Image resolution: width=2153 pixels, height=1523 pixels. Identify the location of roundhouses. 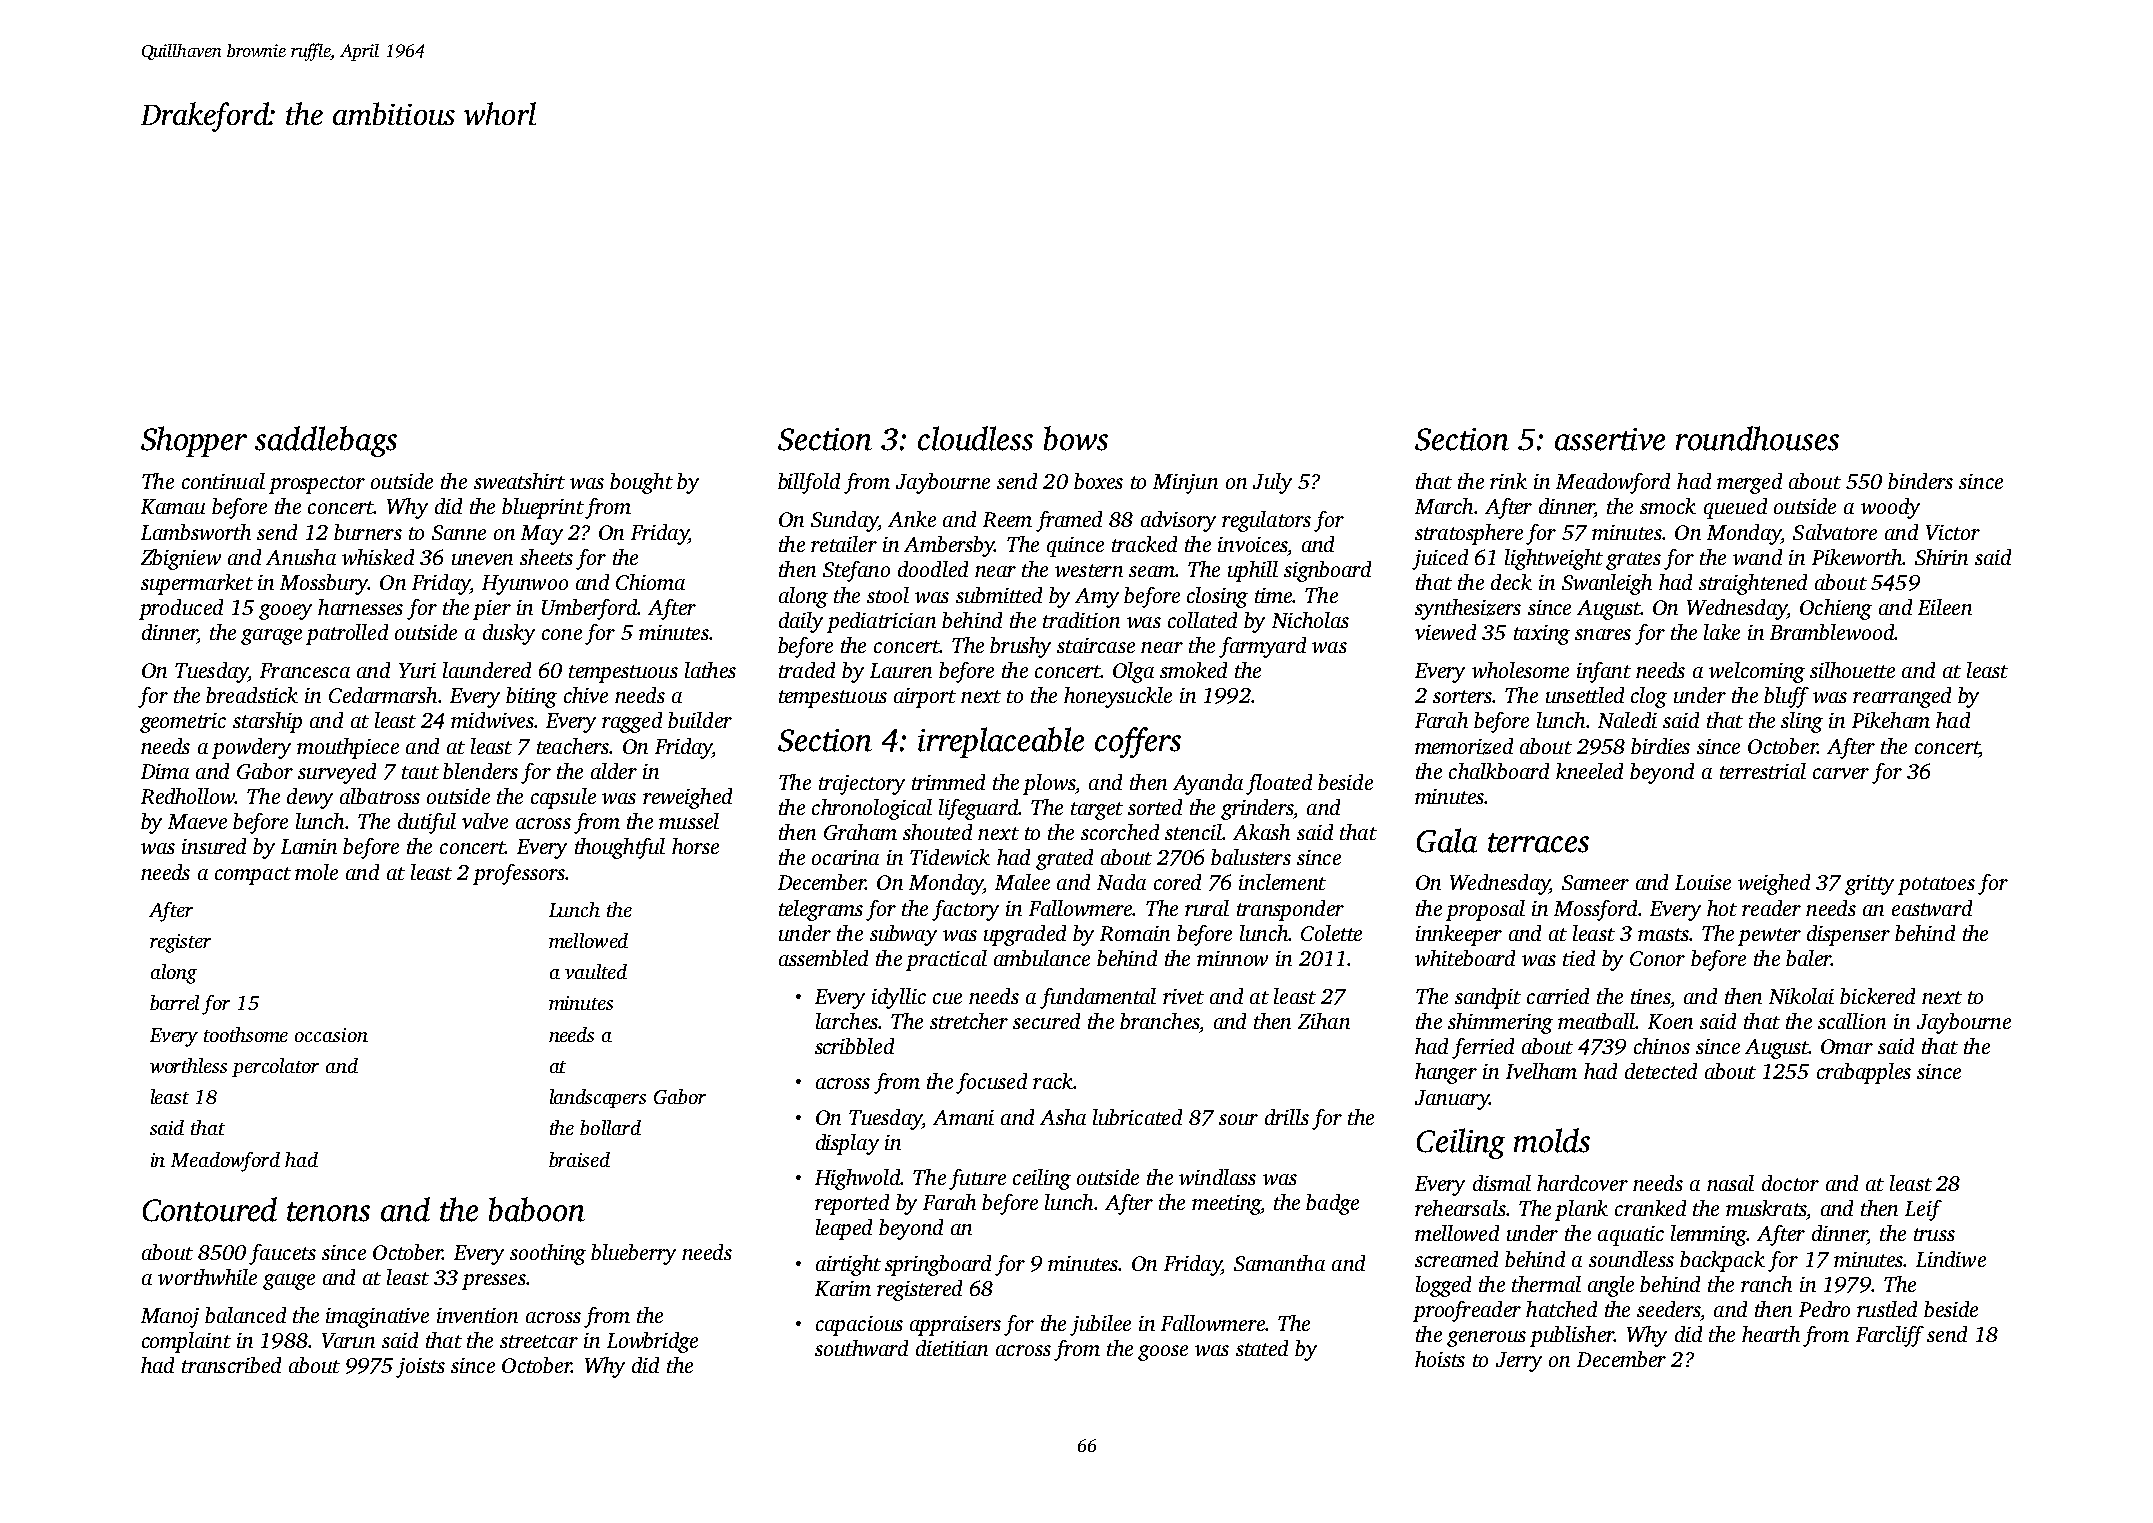
(1757, 438).
